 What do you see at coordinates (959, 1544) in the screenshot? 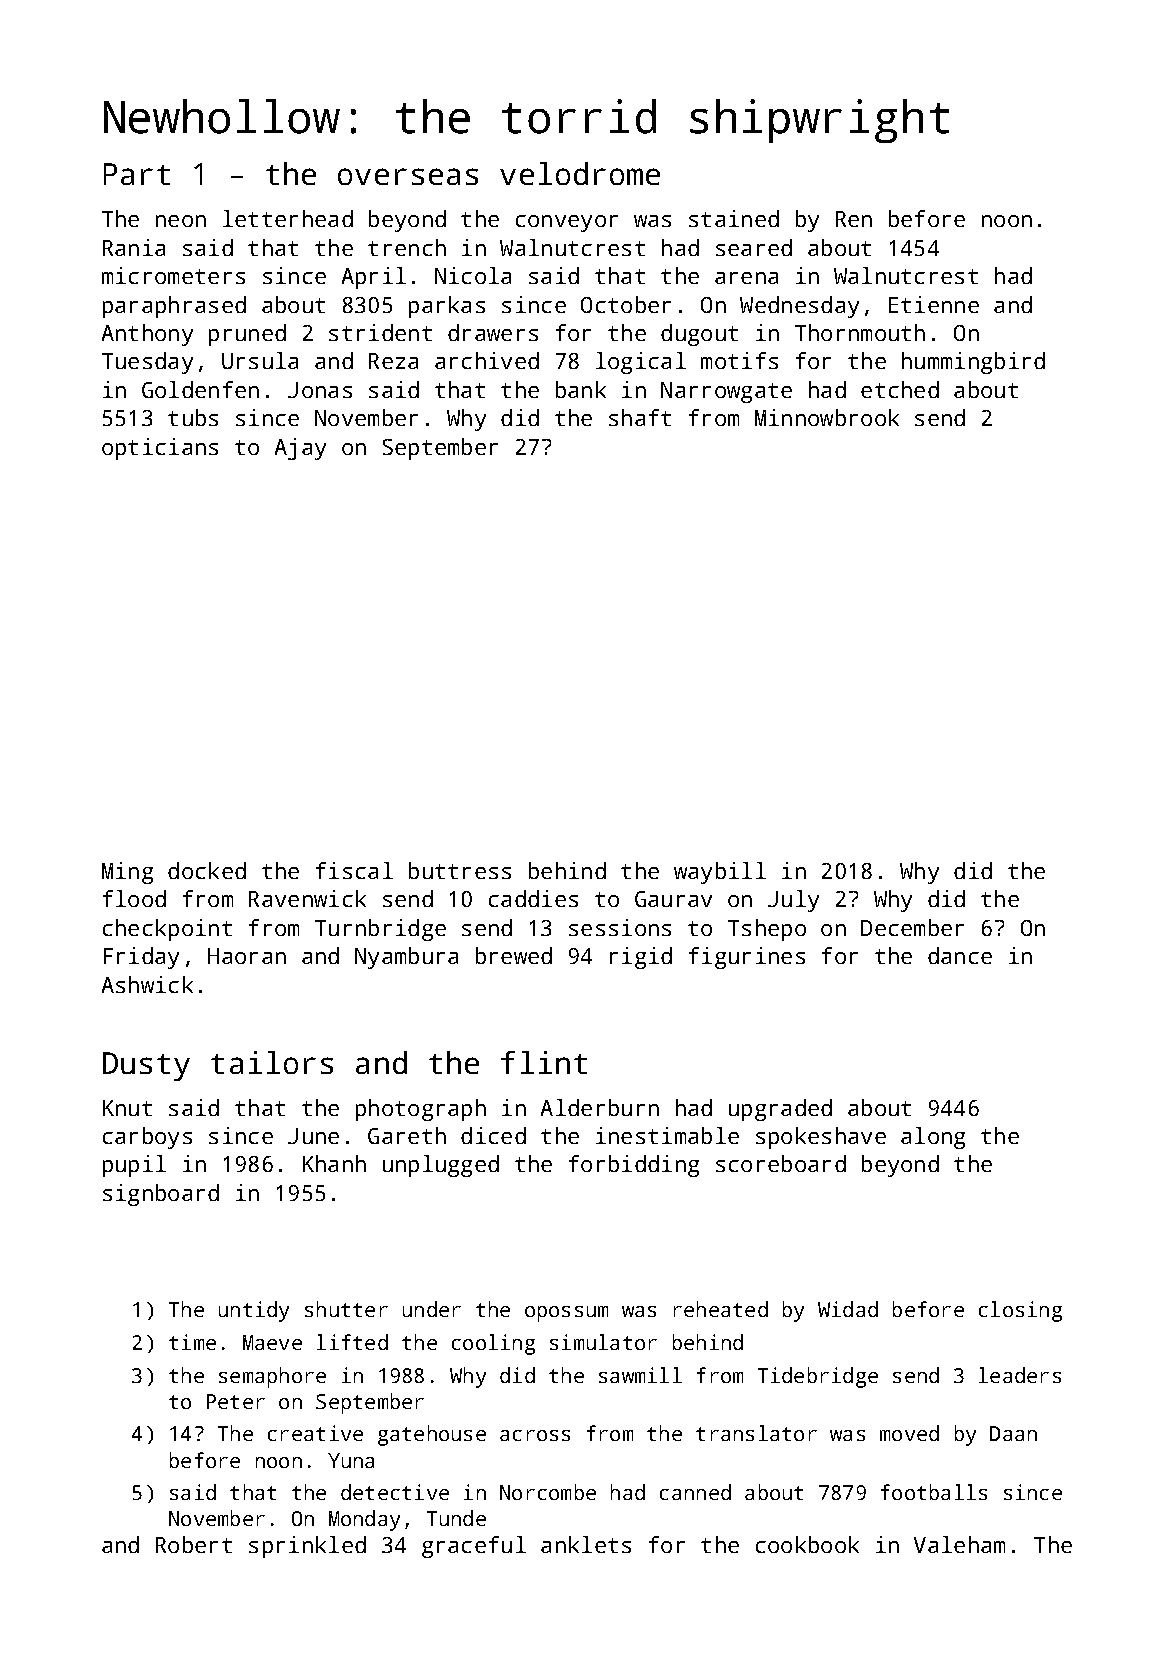
I see `Valeham` at bounding box center [959, 1544].
